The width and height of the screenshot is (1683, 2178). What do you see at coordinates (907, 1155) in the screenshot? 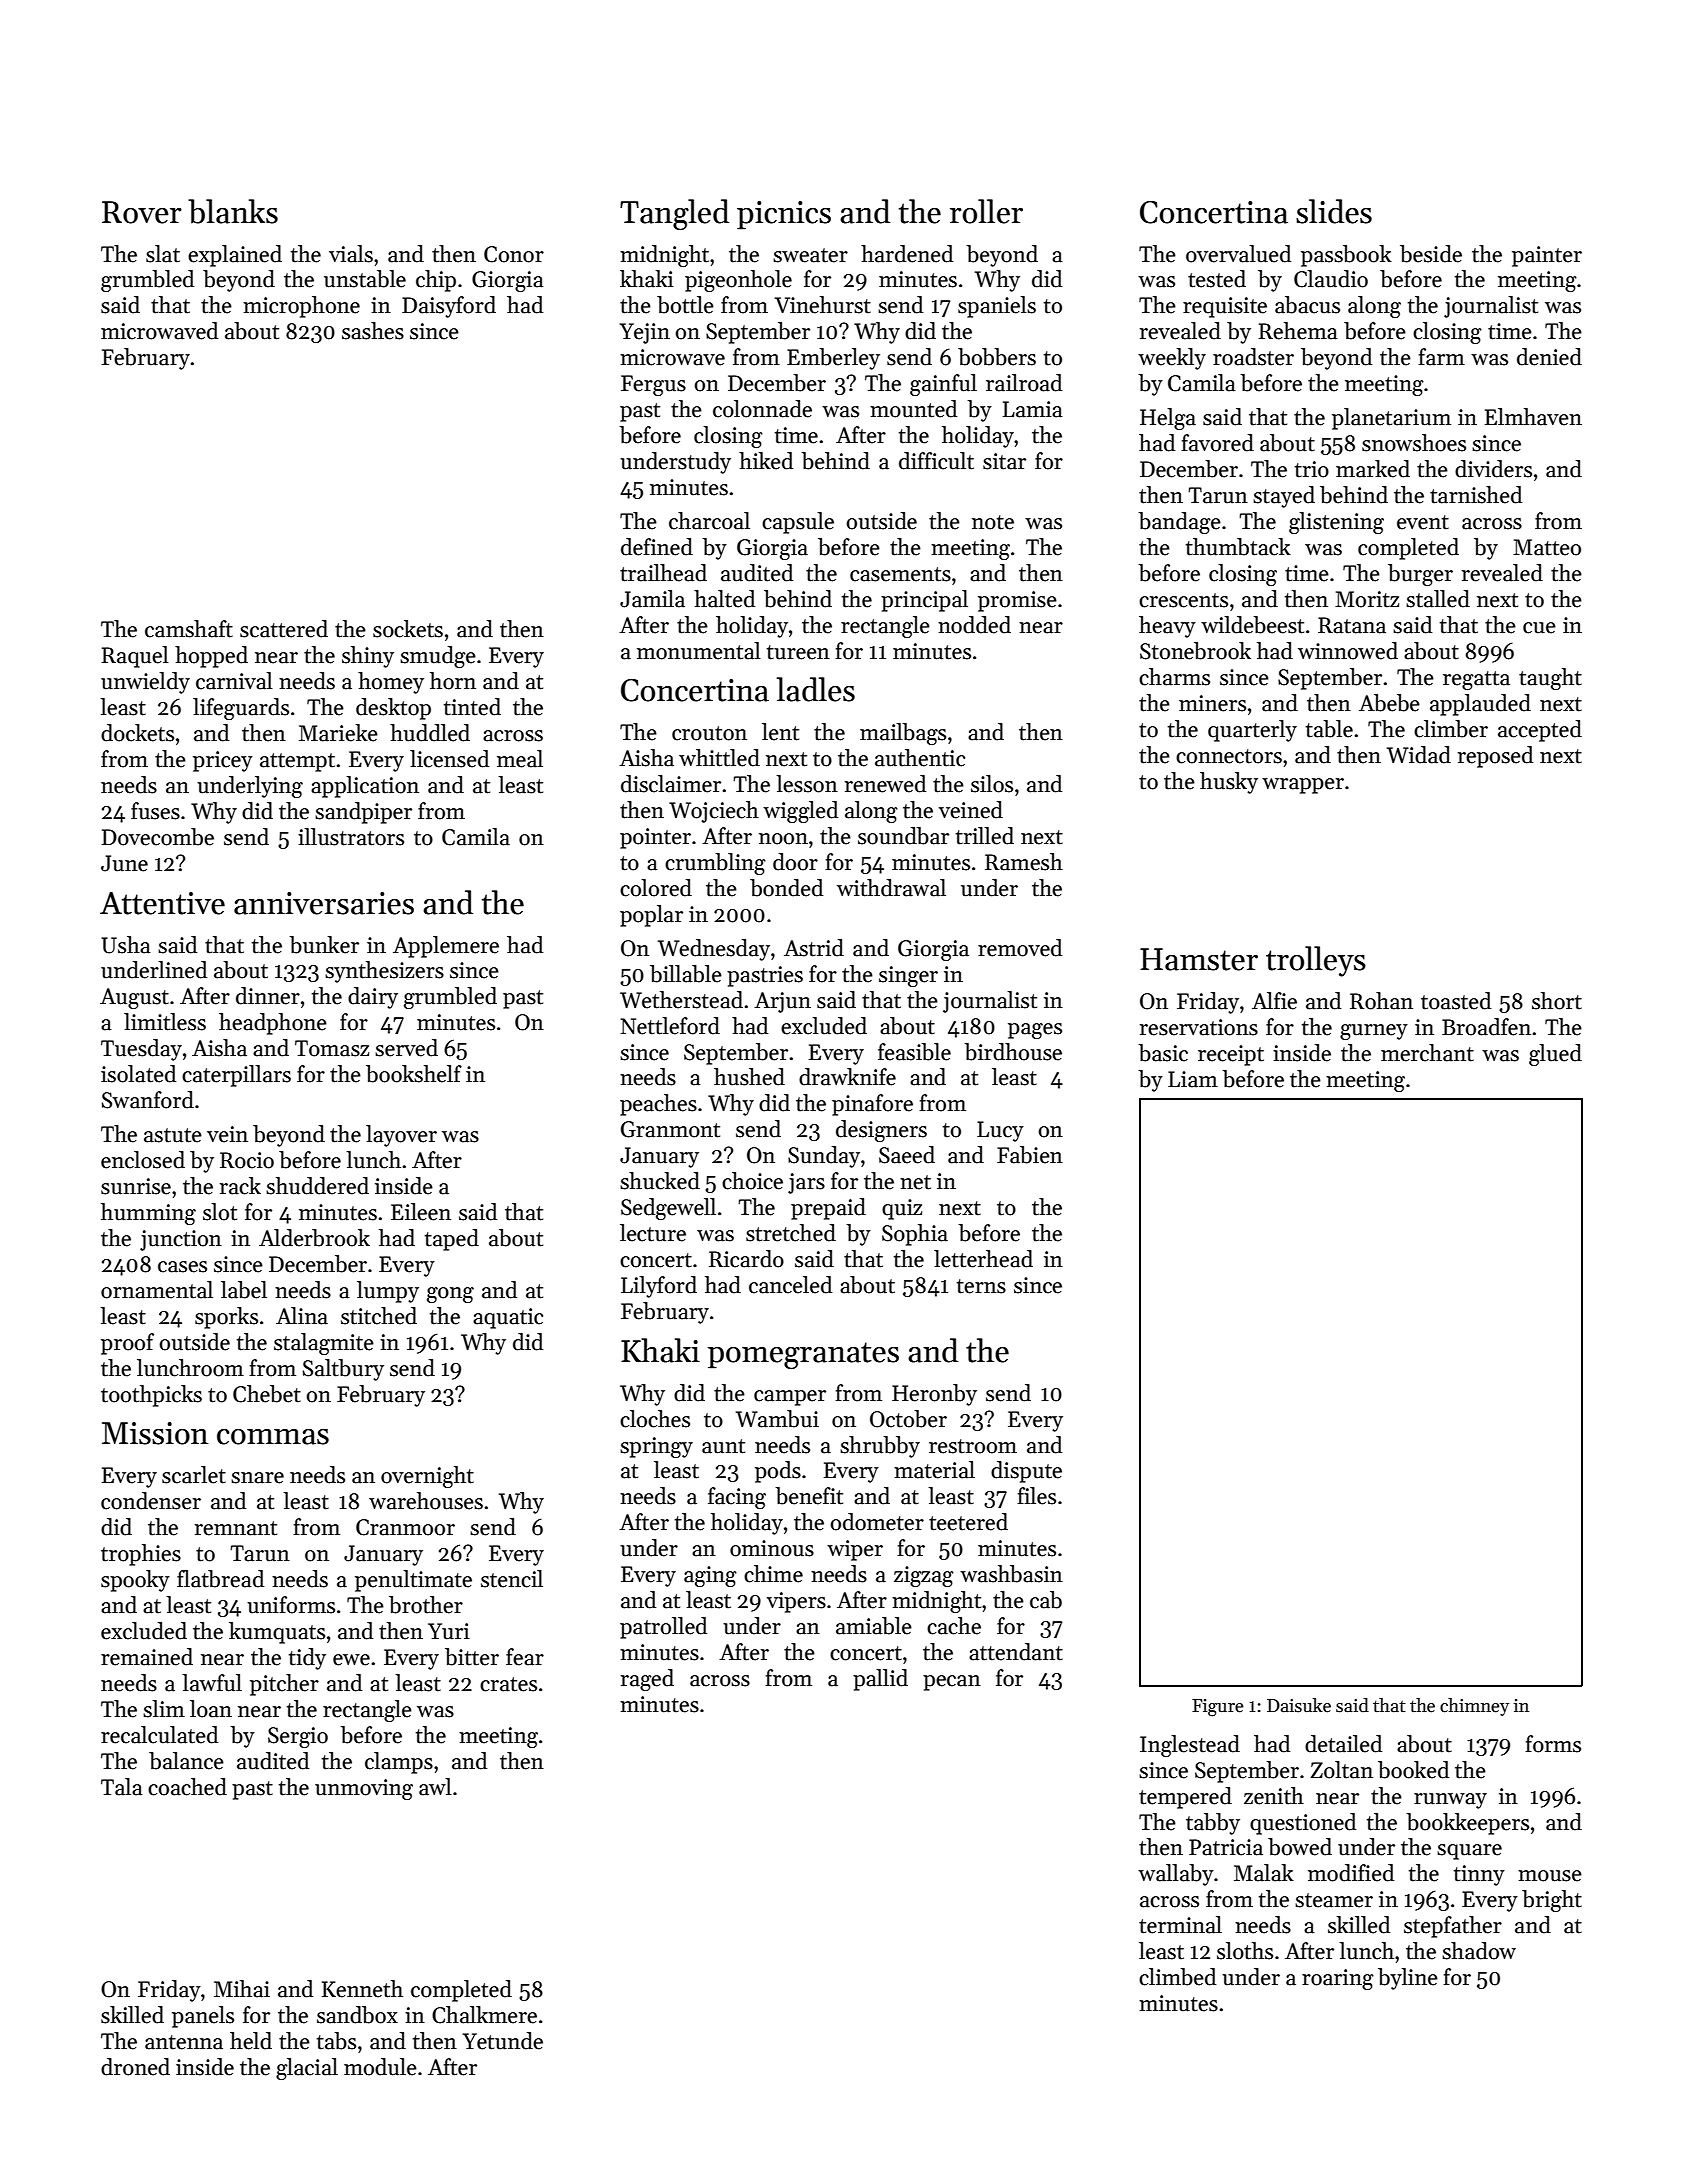
I see `Saeed` at bounding box center [907, 1155].
